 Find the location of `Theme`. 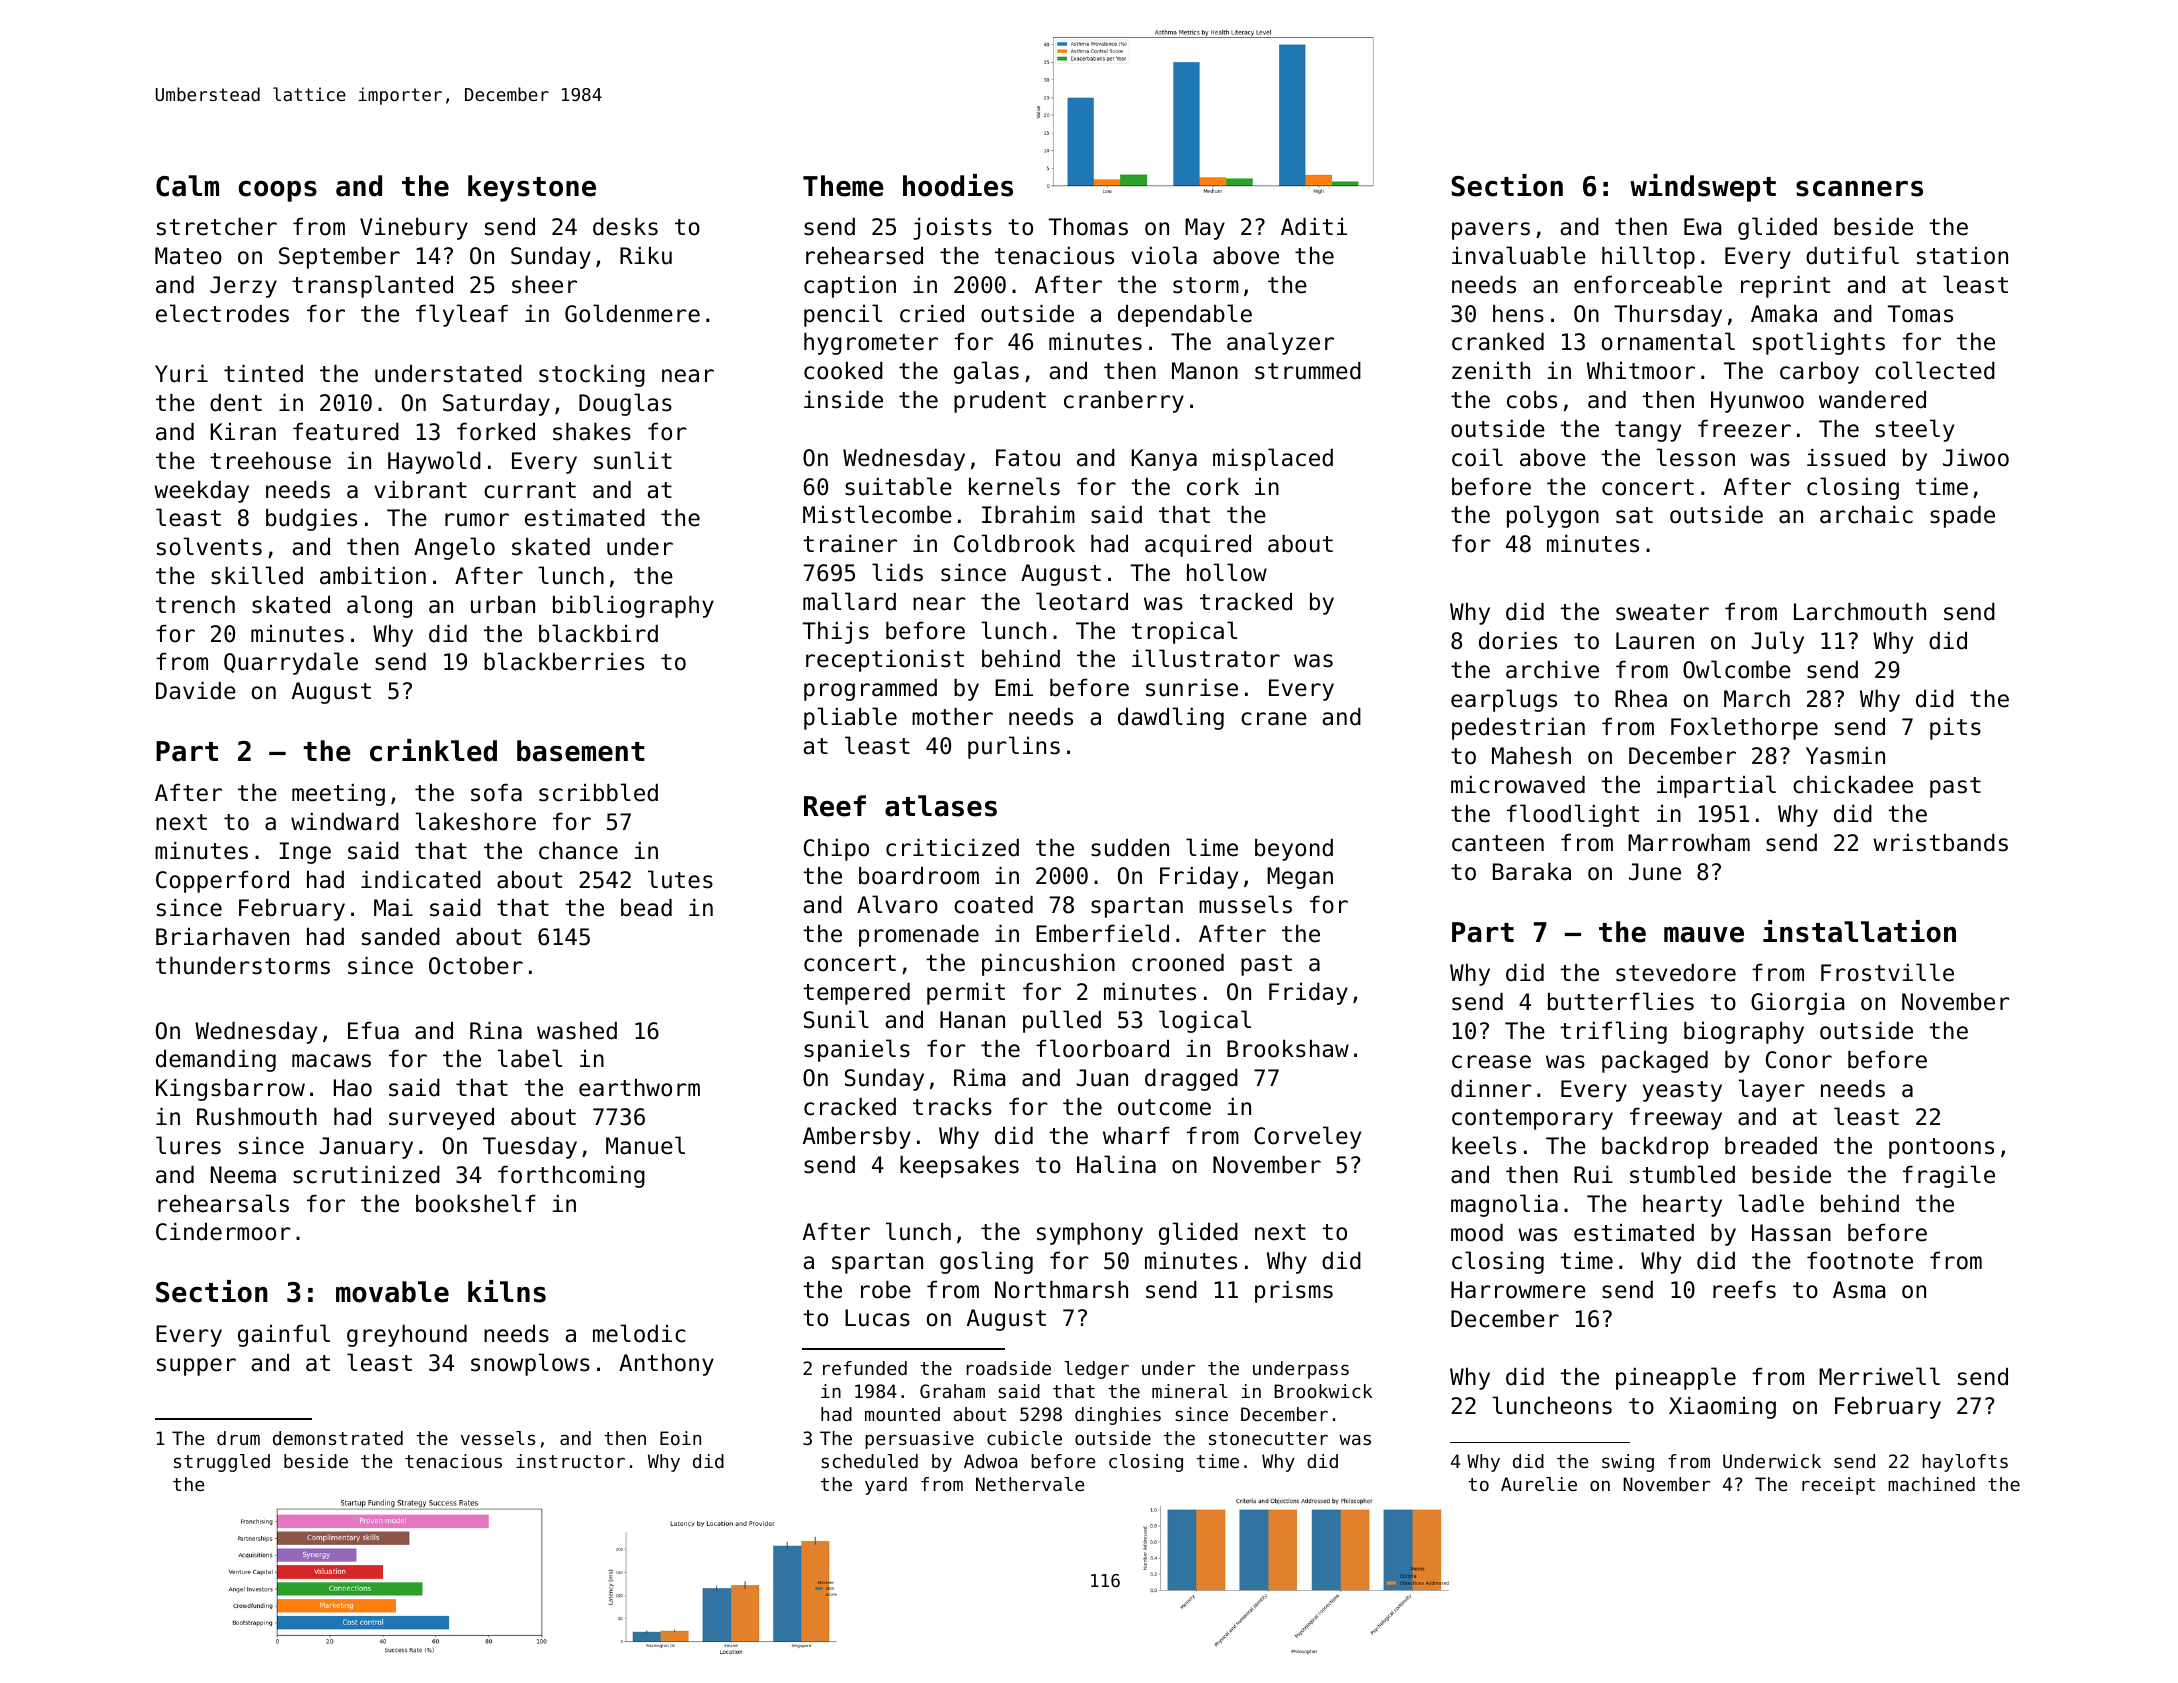

Theme is located at coordinates (843, 186).
